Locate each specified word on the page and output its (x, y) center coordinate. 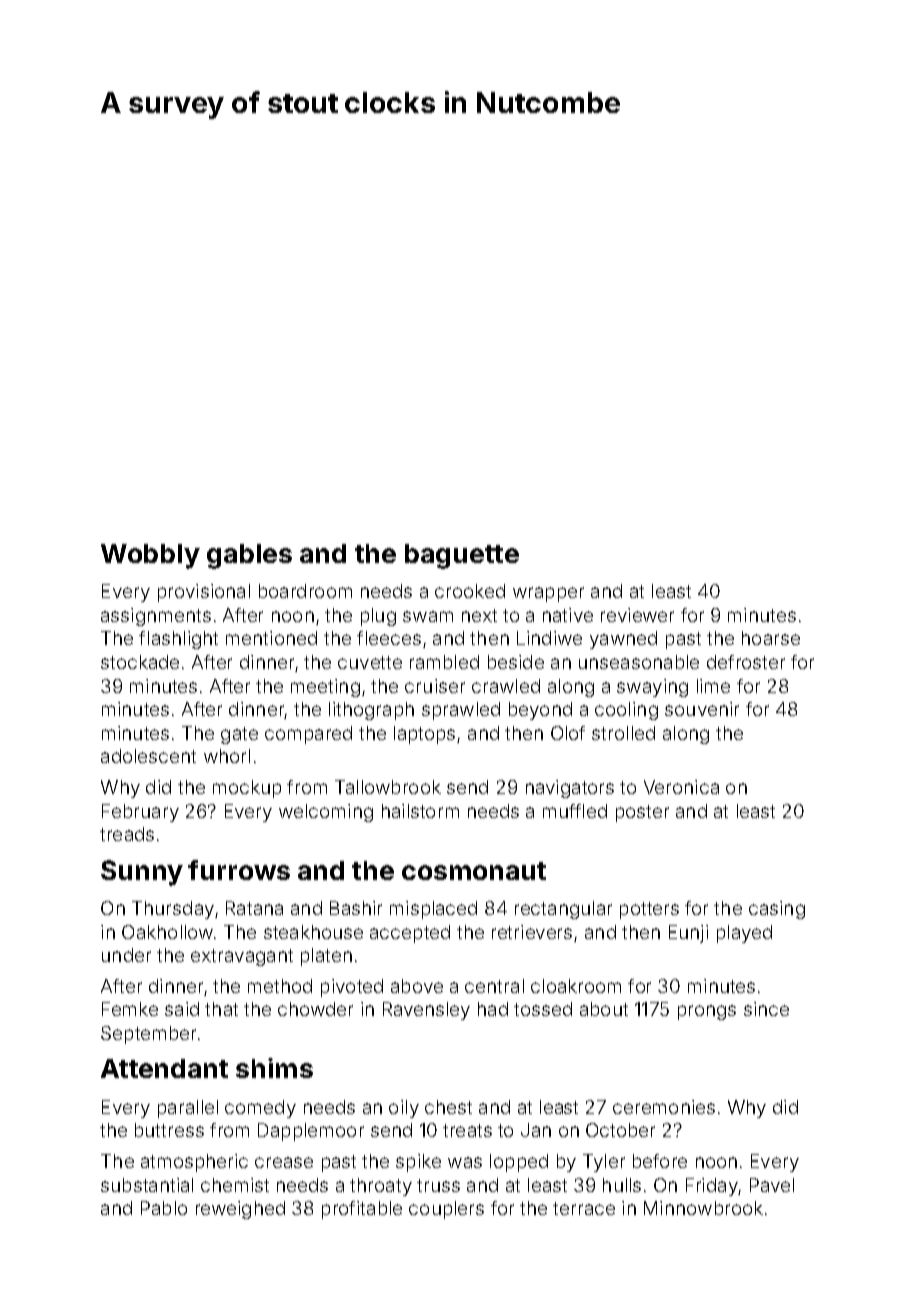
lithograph (371, 711)
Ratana (254, 908)
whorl (227, 756)
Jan (536, 1130)
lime (713, 686)
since (766, 1009)
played (744, 934)
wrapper (548, 594)
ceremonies (664, 1107)
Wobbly (150, 556)
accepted (410, 934)
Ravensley (426, 1011)
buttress (169, 1130)
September (148, 1035)
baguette (462, 556)
